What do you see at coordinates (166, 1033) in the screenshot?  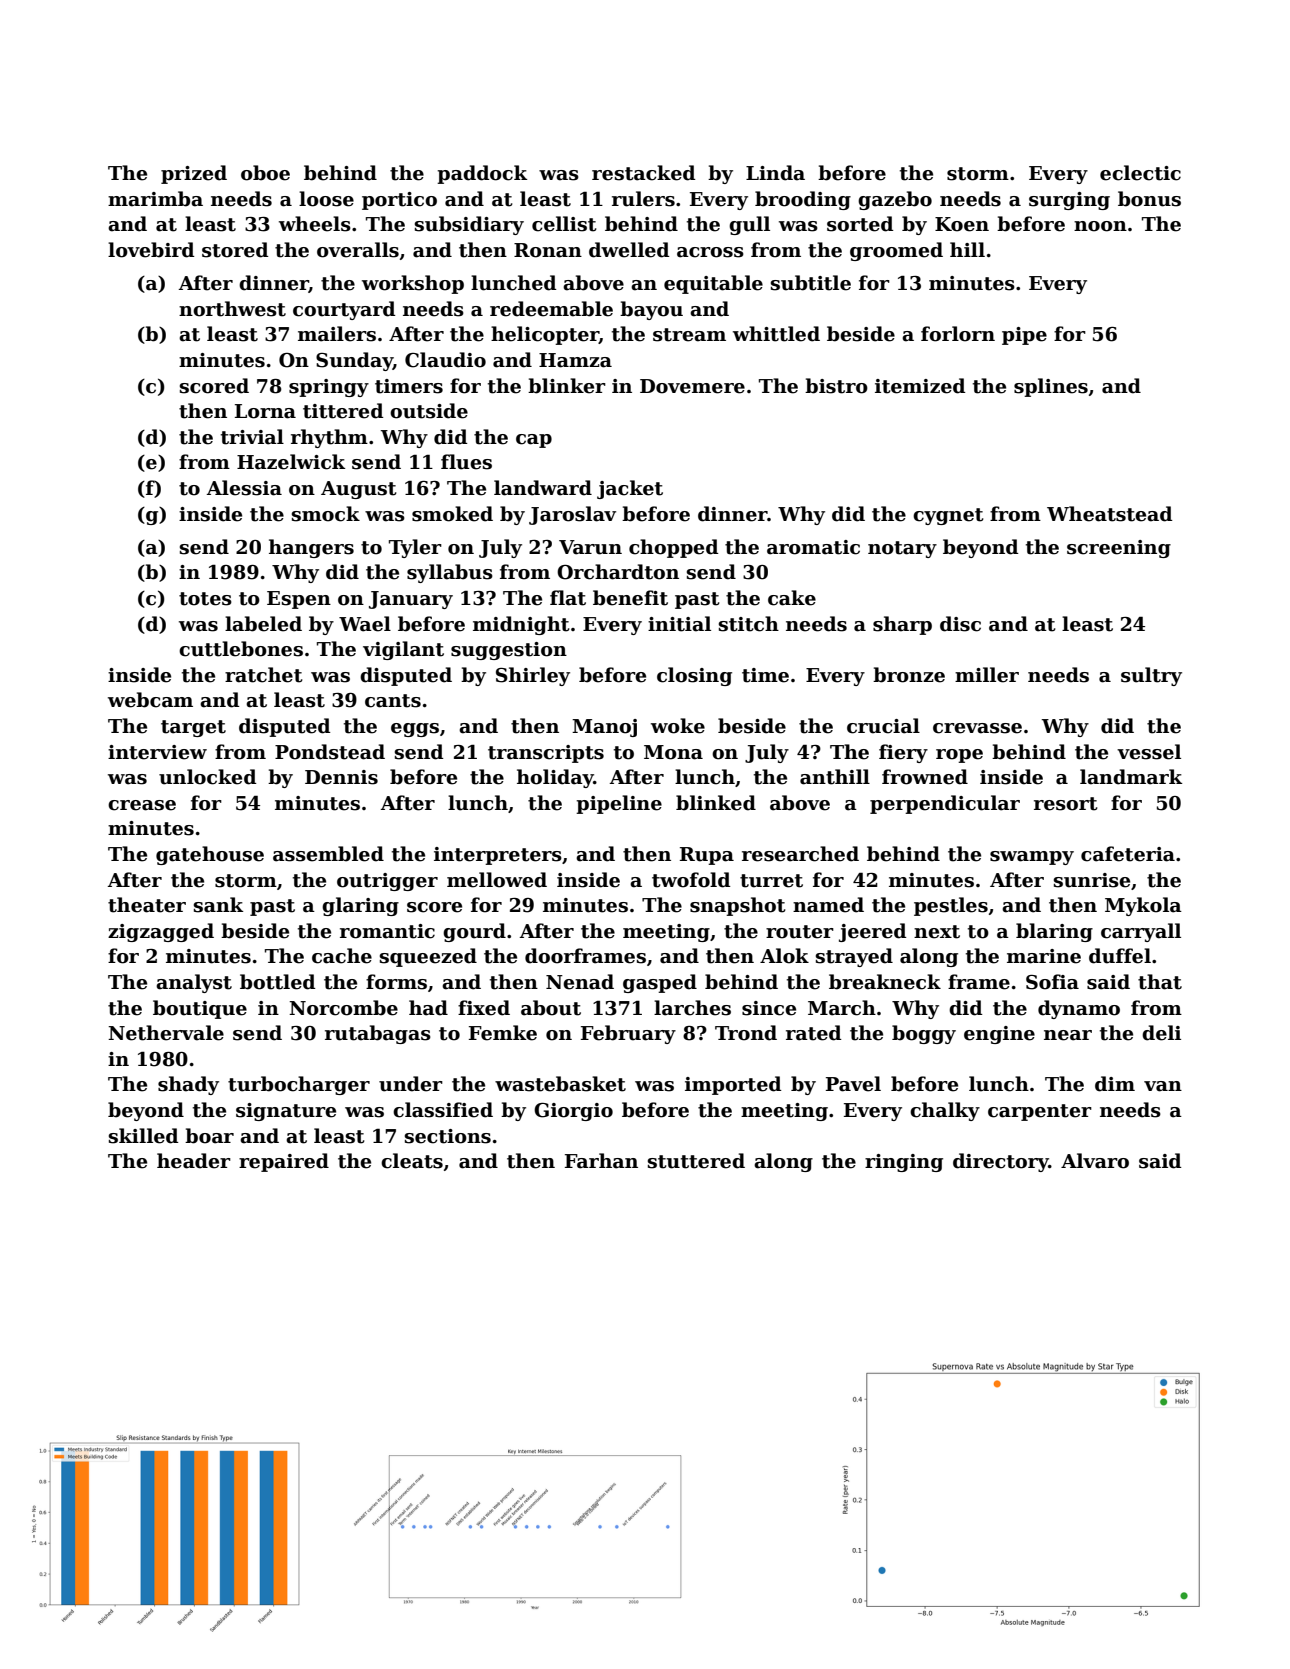 I see `Nethervale` at bounding box center [166, 1033].
